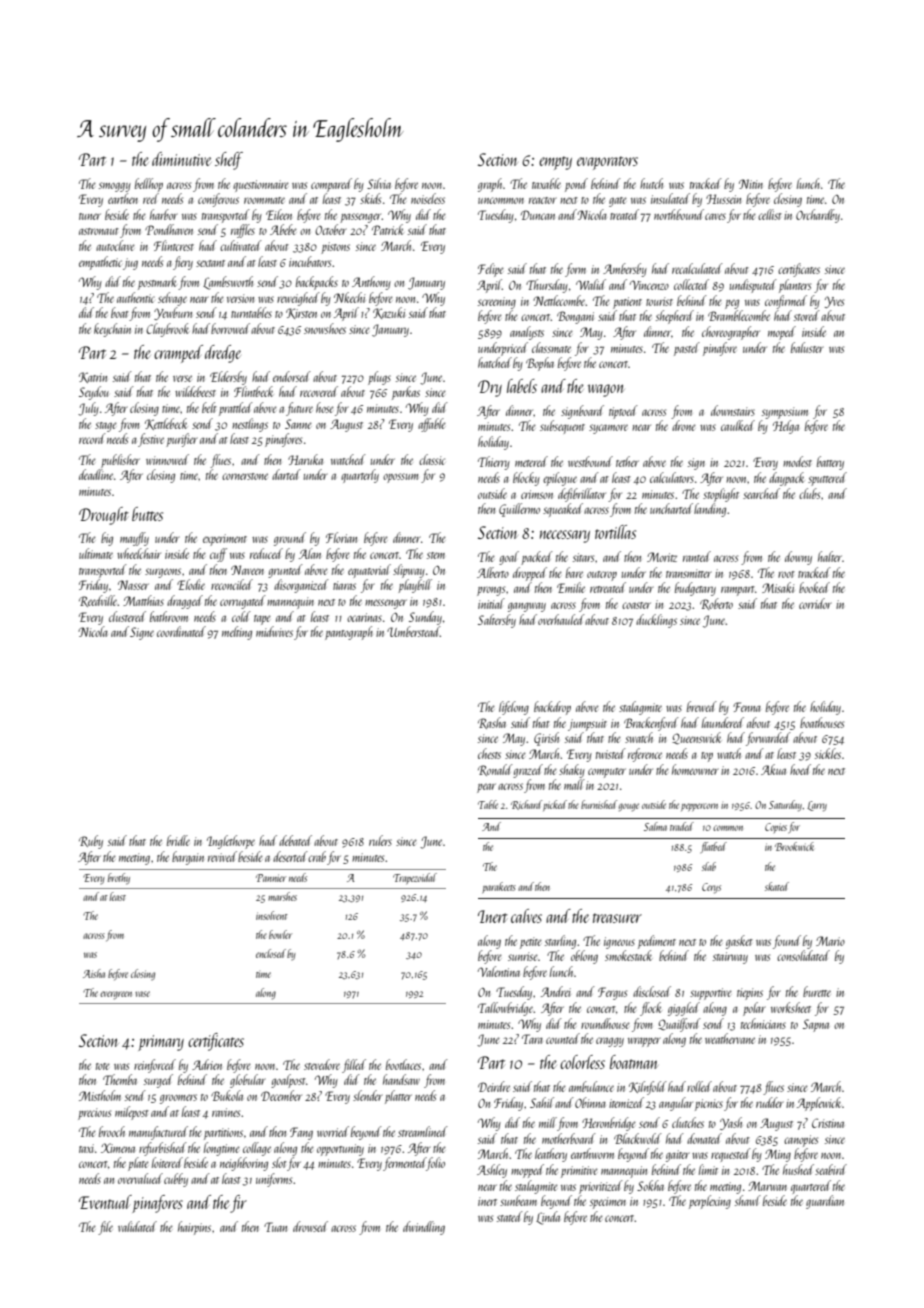 This screenshot has height=1308, width=924. Describe the element at coordinates (176, 1180) in the screenshot. I see `cubby` at that location.
